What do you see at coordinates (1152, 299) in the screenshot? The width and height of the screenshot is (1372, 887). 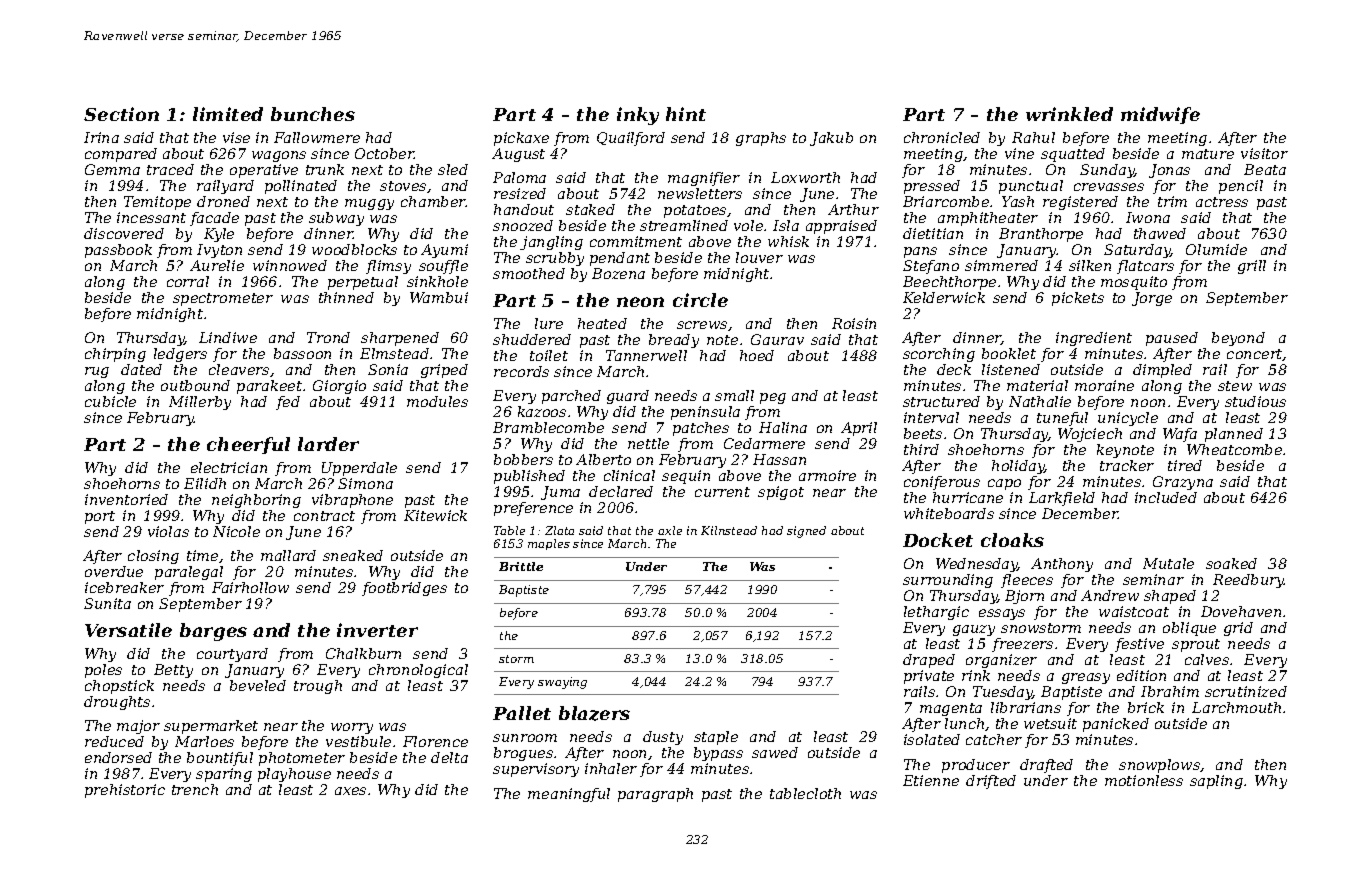 I see `Jorge` at bounding box center [1152, 299].
